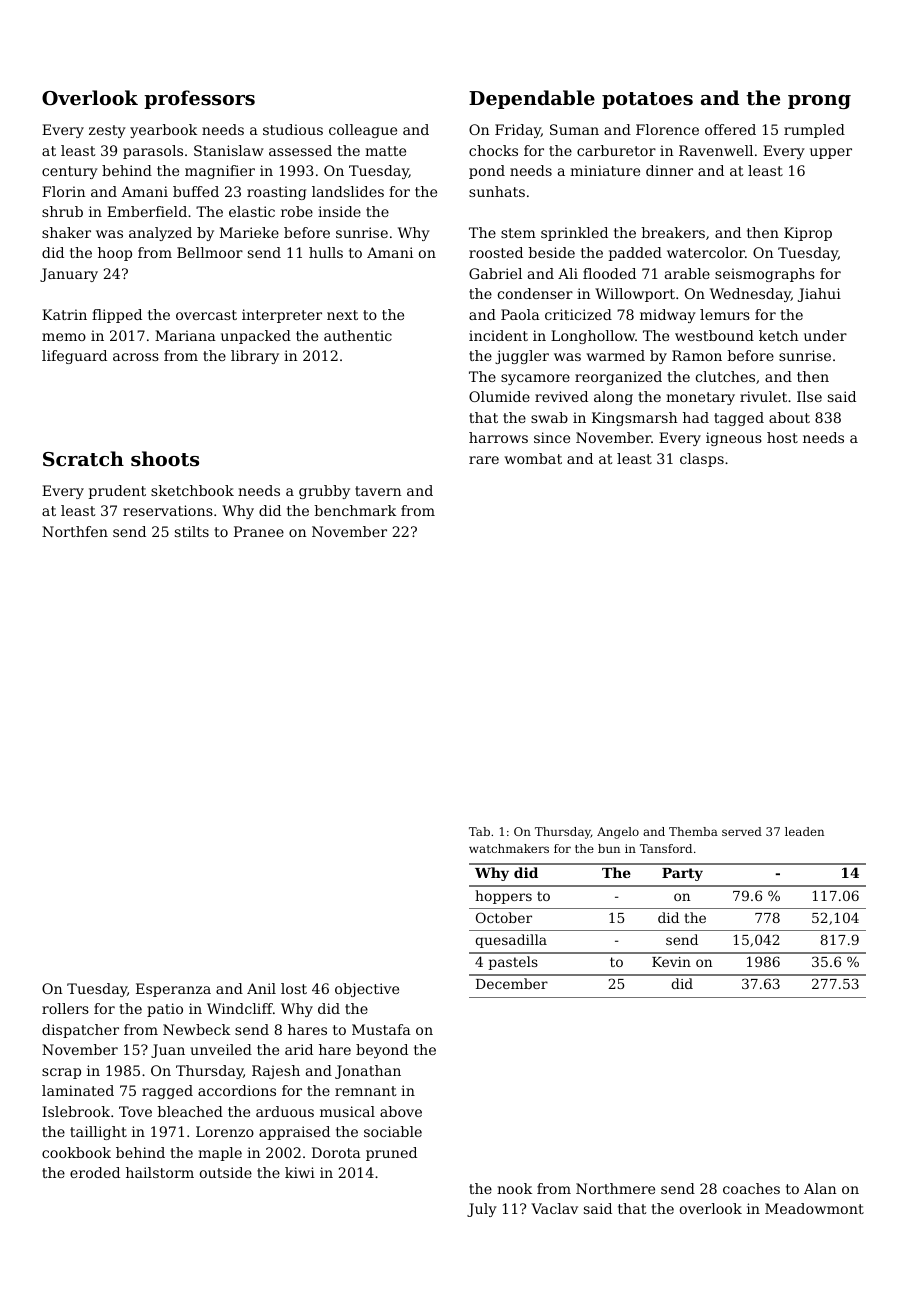 This screenshot has height=1316, width=908. Describe the element at coordinates (107, 131) in the screenshot. I see `zesty` at that location.
